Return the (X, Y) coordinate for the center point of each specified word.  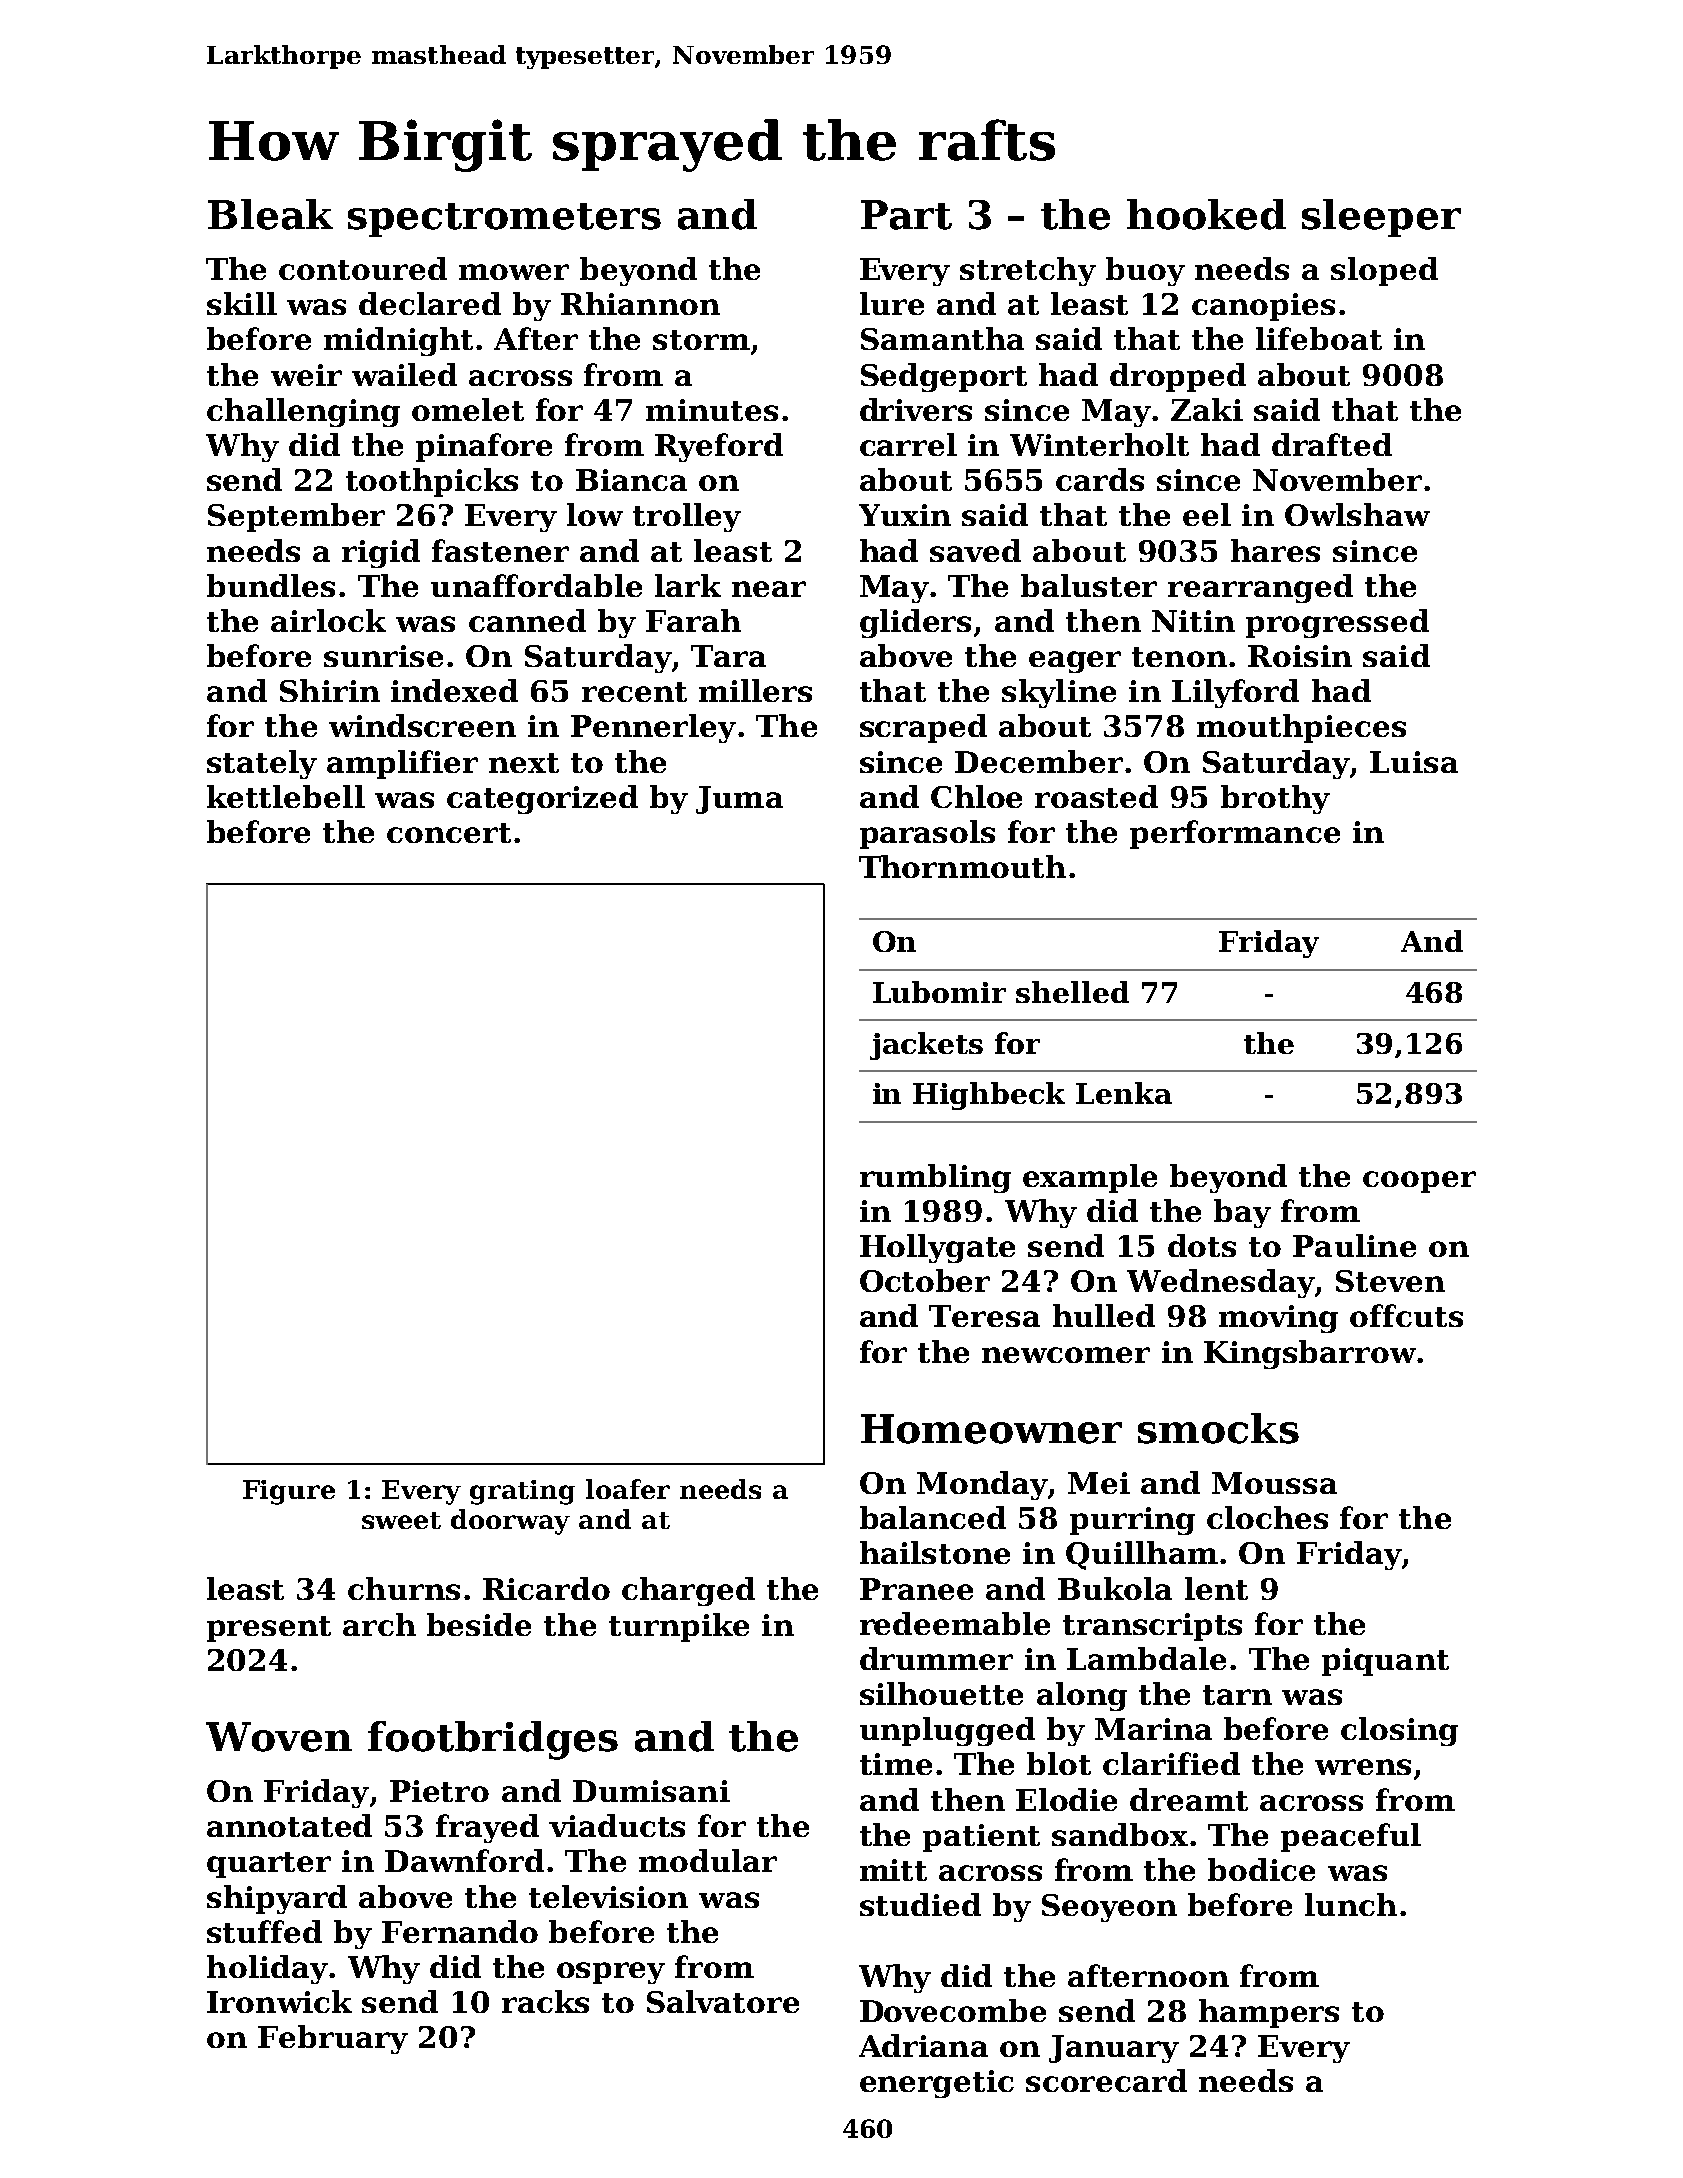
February (333, 2039)
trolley (687, 517)
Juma (739, 800)
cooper (1419, 1182)
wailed (404, 374)
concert (449, 833)
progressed (1337, 623)
